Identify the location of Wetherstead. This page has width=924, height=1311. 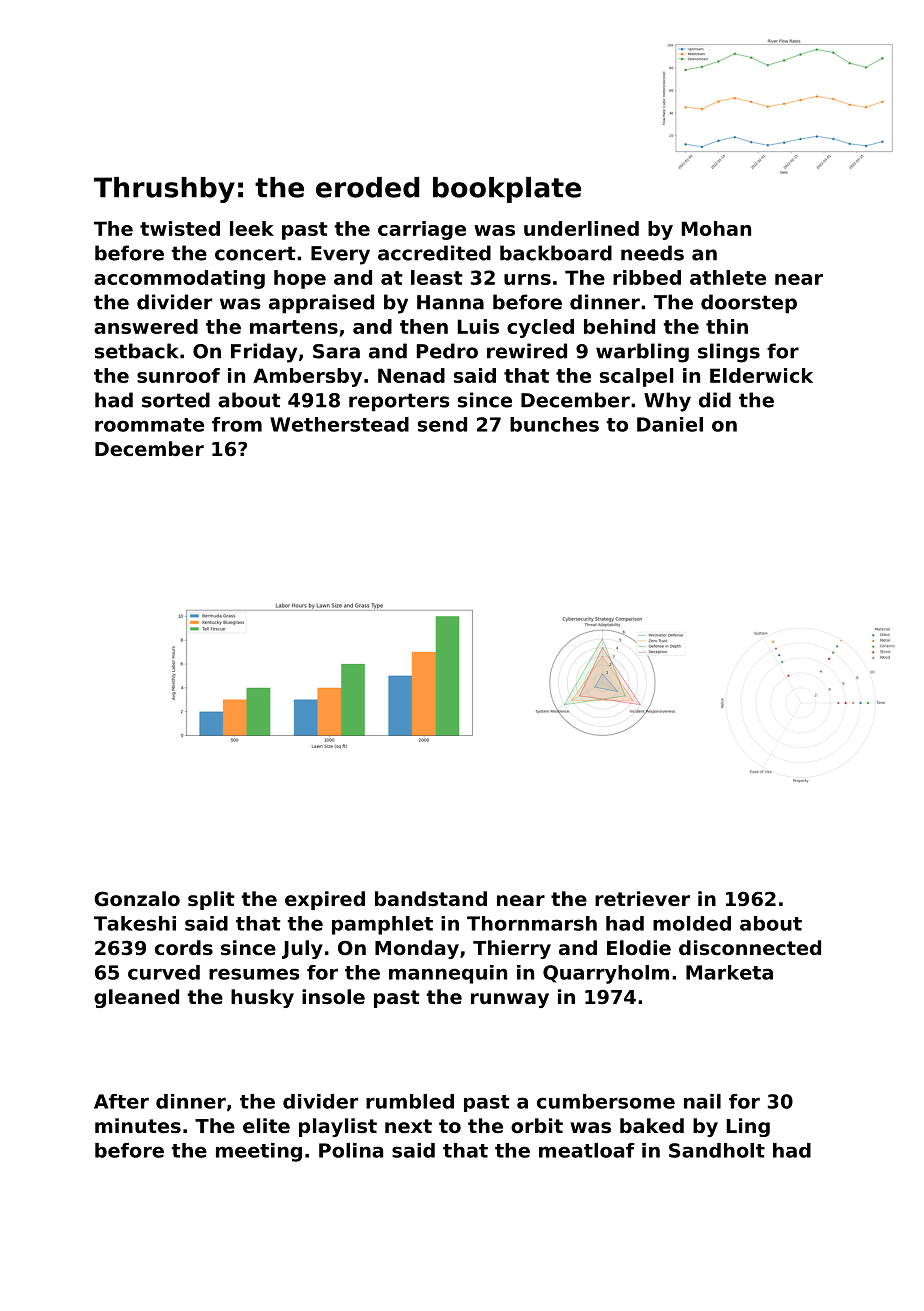
(339, 424).
